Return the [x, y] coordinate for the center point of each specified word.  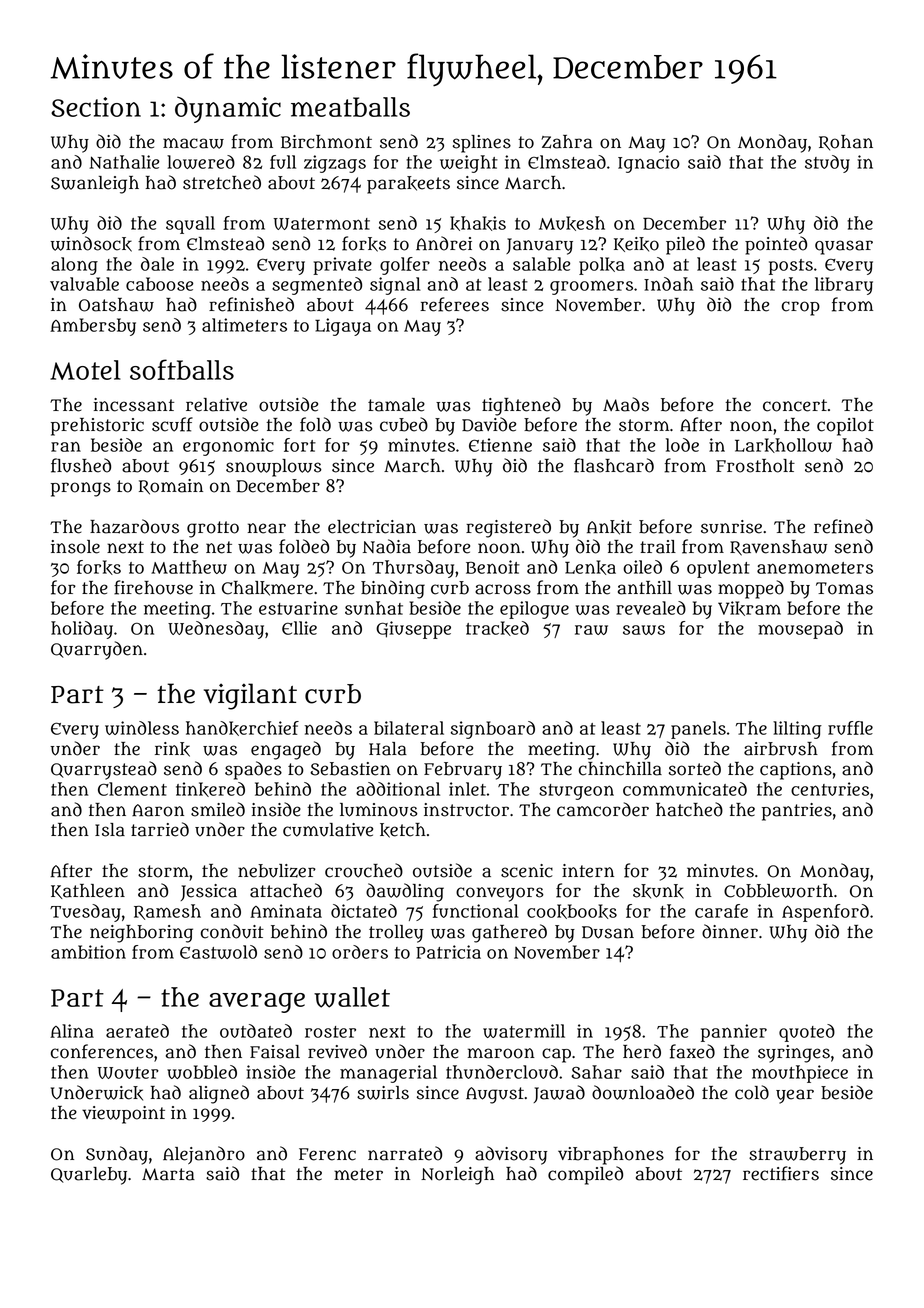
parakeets [408, 185]
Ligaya [343, 327]
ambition [88, 952]
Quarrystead [104, 770]
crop [801, 308]
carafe [721, 911]
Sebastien [350, 769]
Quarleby [89, 1176]
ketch [403, 830]
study [827, 164]
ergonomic [228, 447]
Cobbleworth [778, 891]
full [283, 162]
